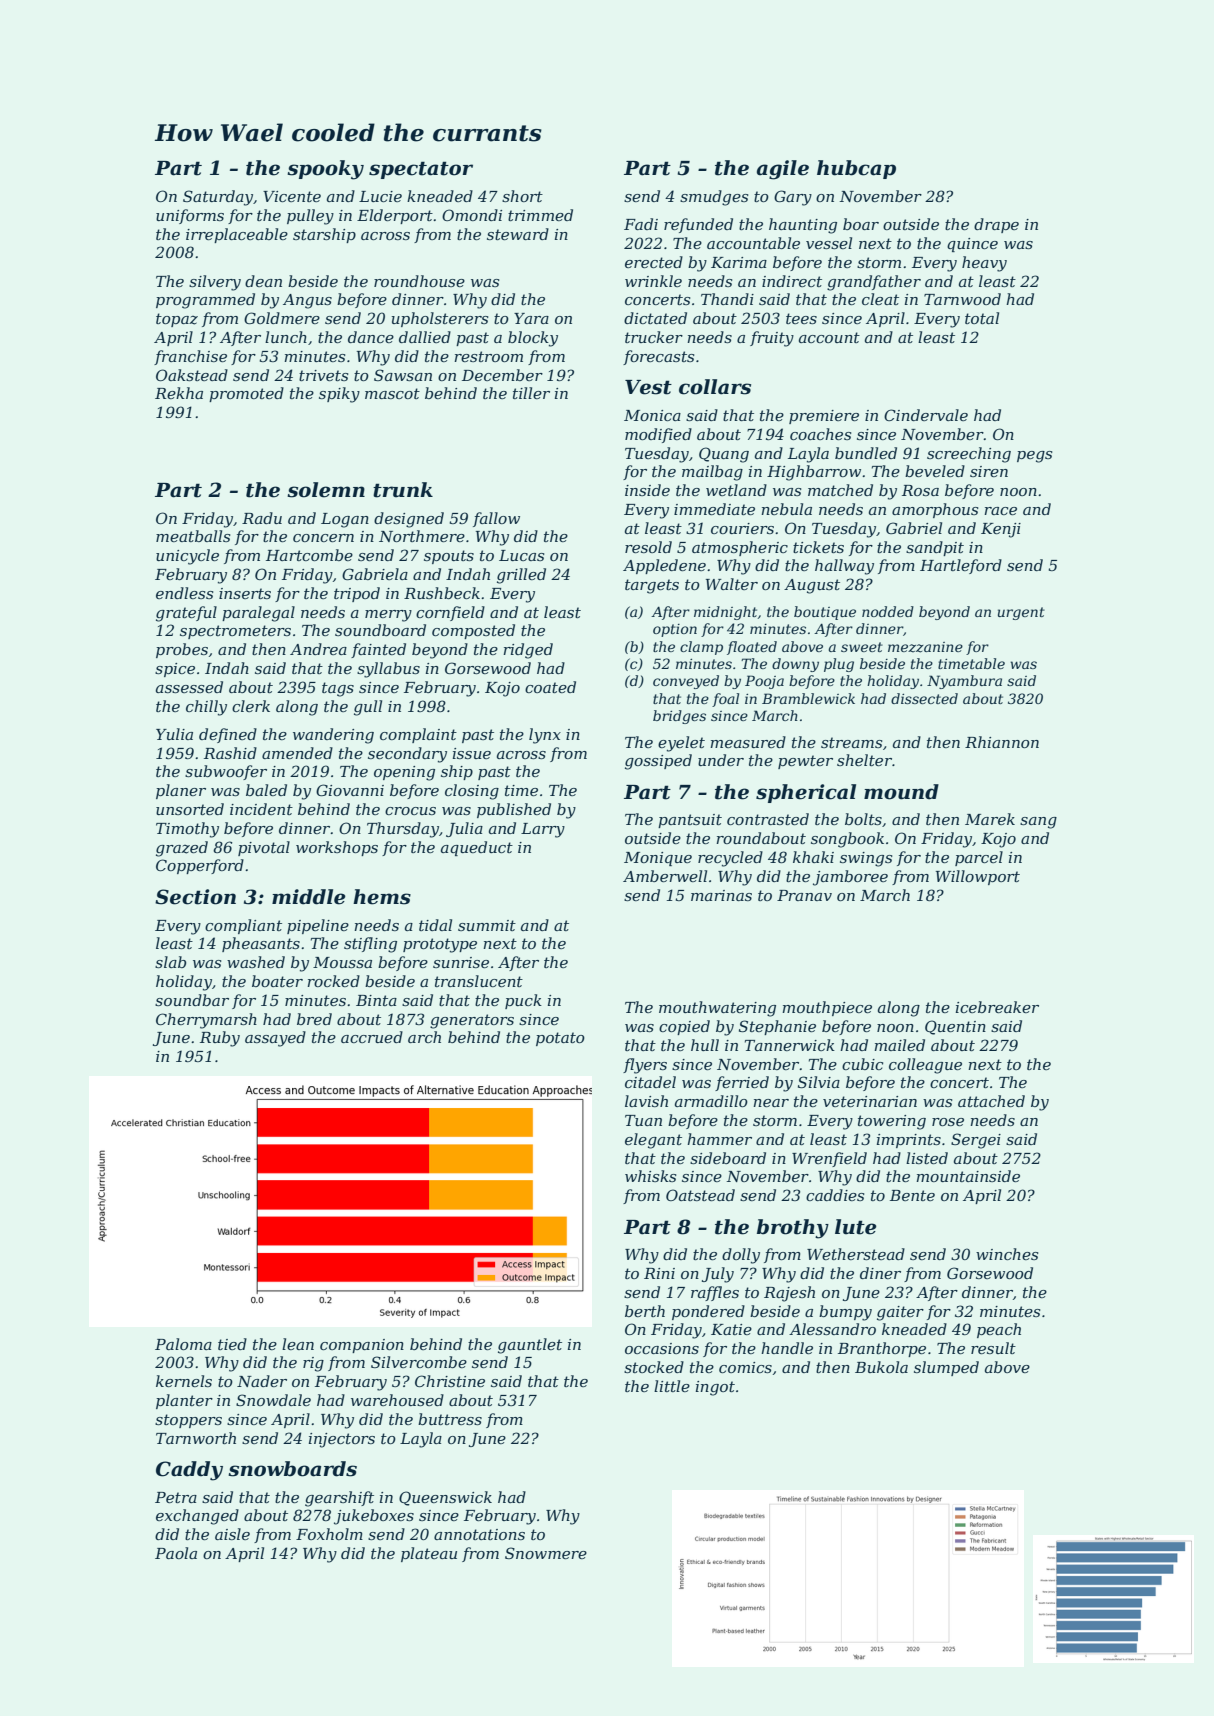  What do you see at coordinates (546, 1553) in the screenshot?
I see `Snowmere` at bounding box center [546, 1553].
